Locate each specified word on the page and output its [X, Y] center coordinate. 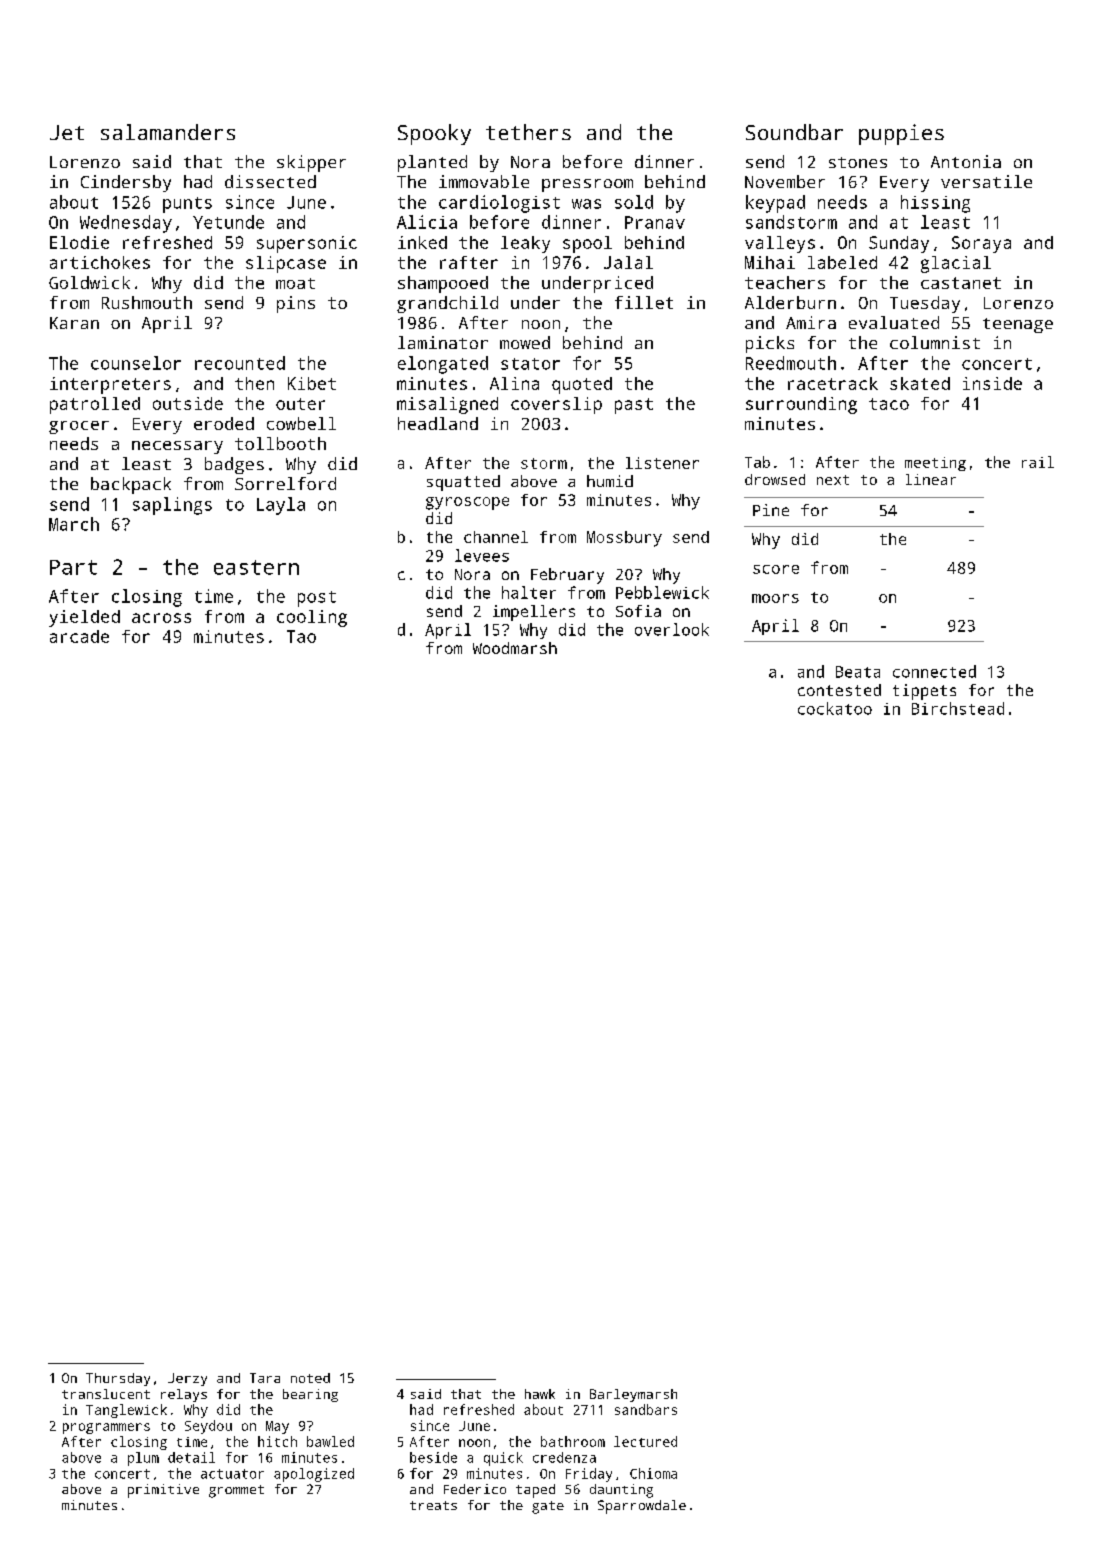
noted [310, 1378]
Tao [301, 636]
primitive [163, 1491]
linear [931, 479]
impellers [534, 613]
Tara [265, 1378]
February [567, 576]
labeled [842, 262]
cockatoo [835, 708]
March [74, 524]
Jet [67, 132]
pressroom [587, 185]
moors [775, 598]
